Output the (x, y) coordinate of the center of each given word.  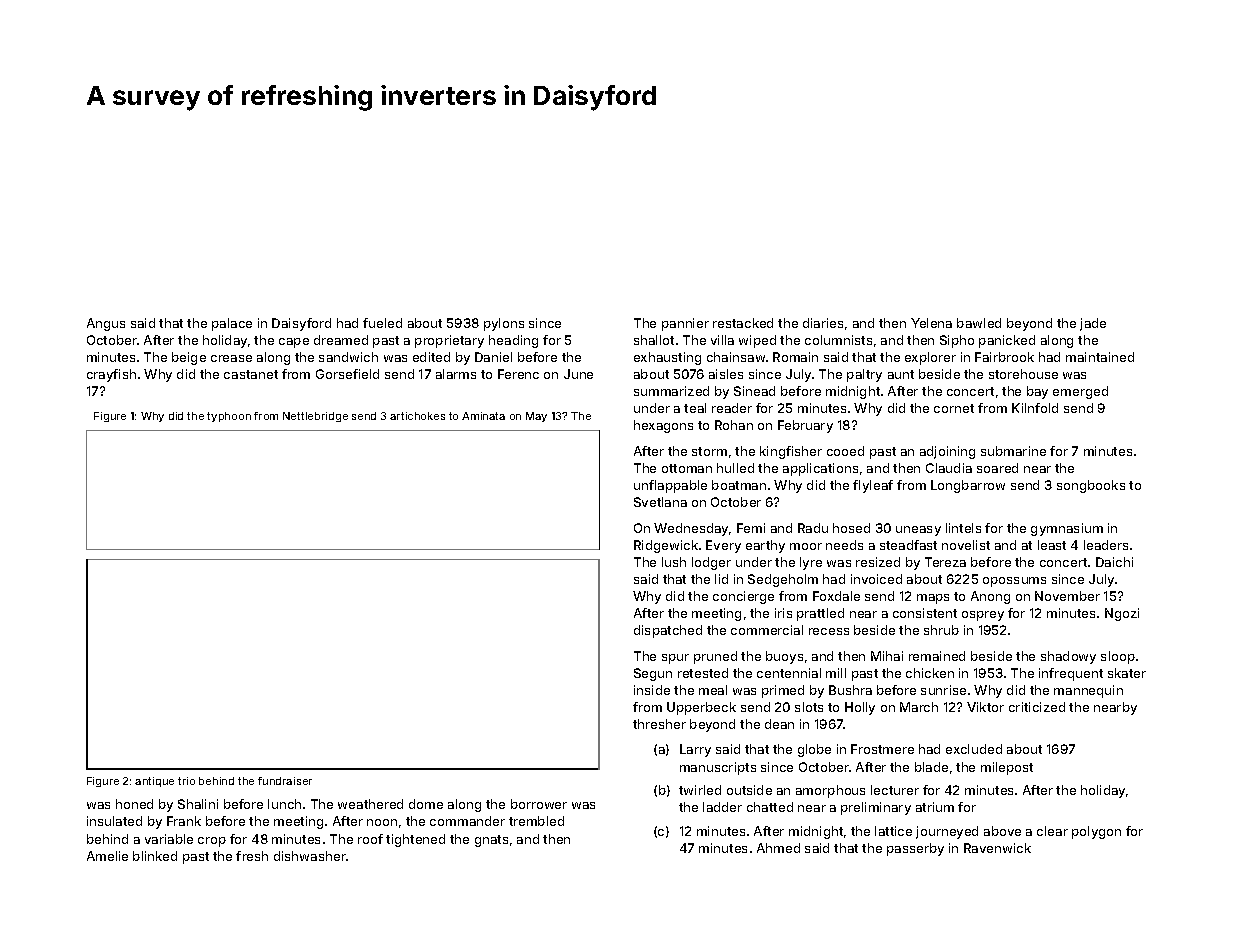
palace (232, 324)
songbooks (1091, 486)
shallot (654, 340)
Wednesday (691, 529)
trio (186, 781)
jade (1093, 324)
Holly (860, 708)
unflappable (670, 486)
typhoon (229, 417)
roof (370, 839)
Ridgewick (666, 546)
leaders (1106, 545)
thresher (659, 724)
